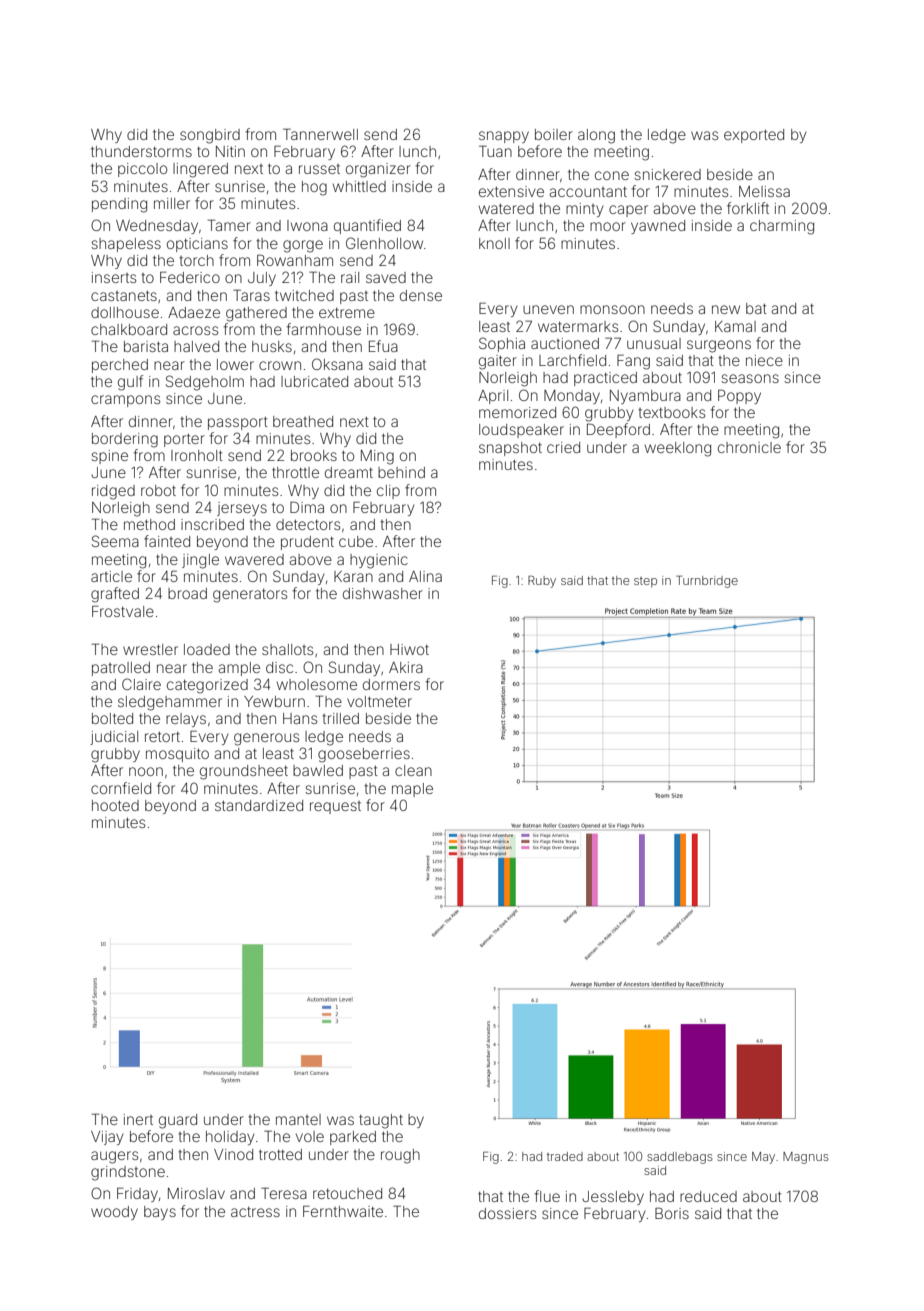  Describe the element at coordinates (295, 472) in the document. I see `throttle` at that location.
